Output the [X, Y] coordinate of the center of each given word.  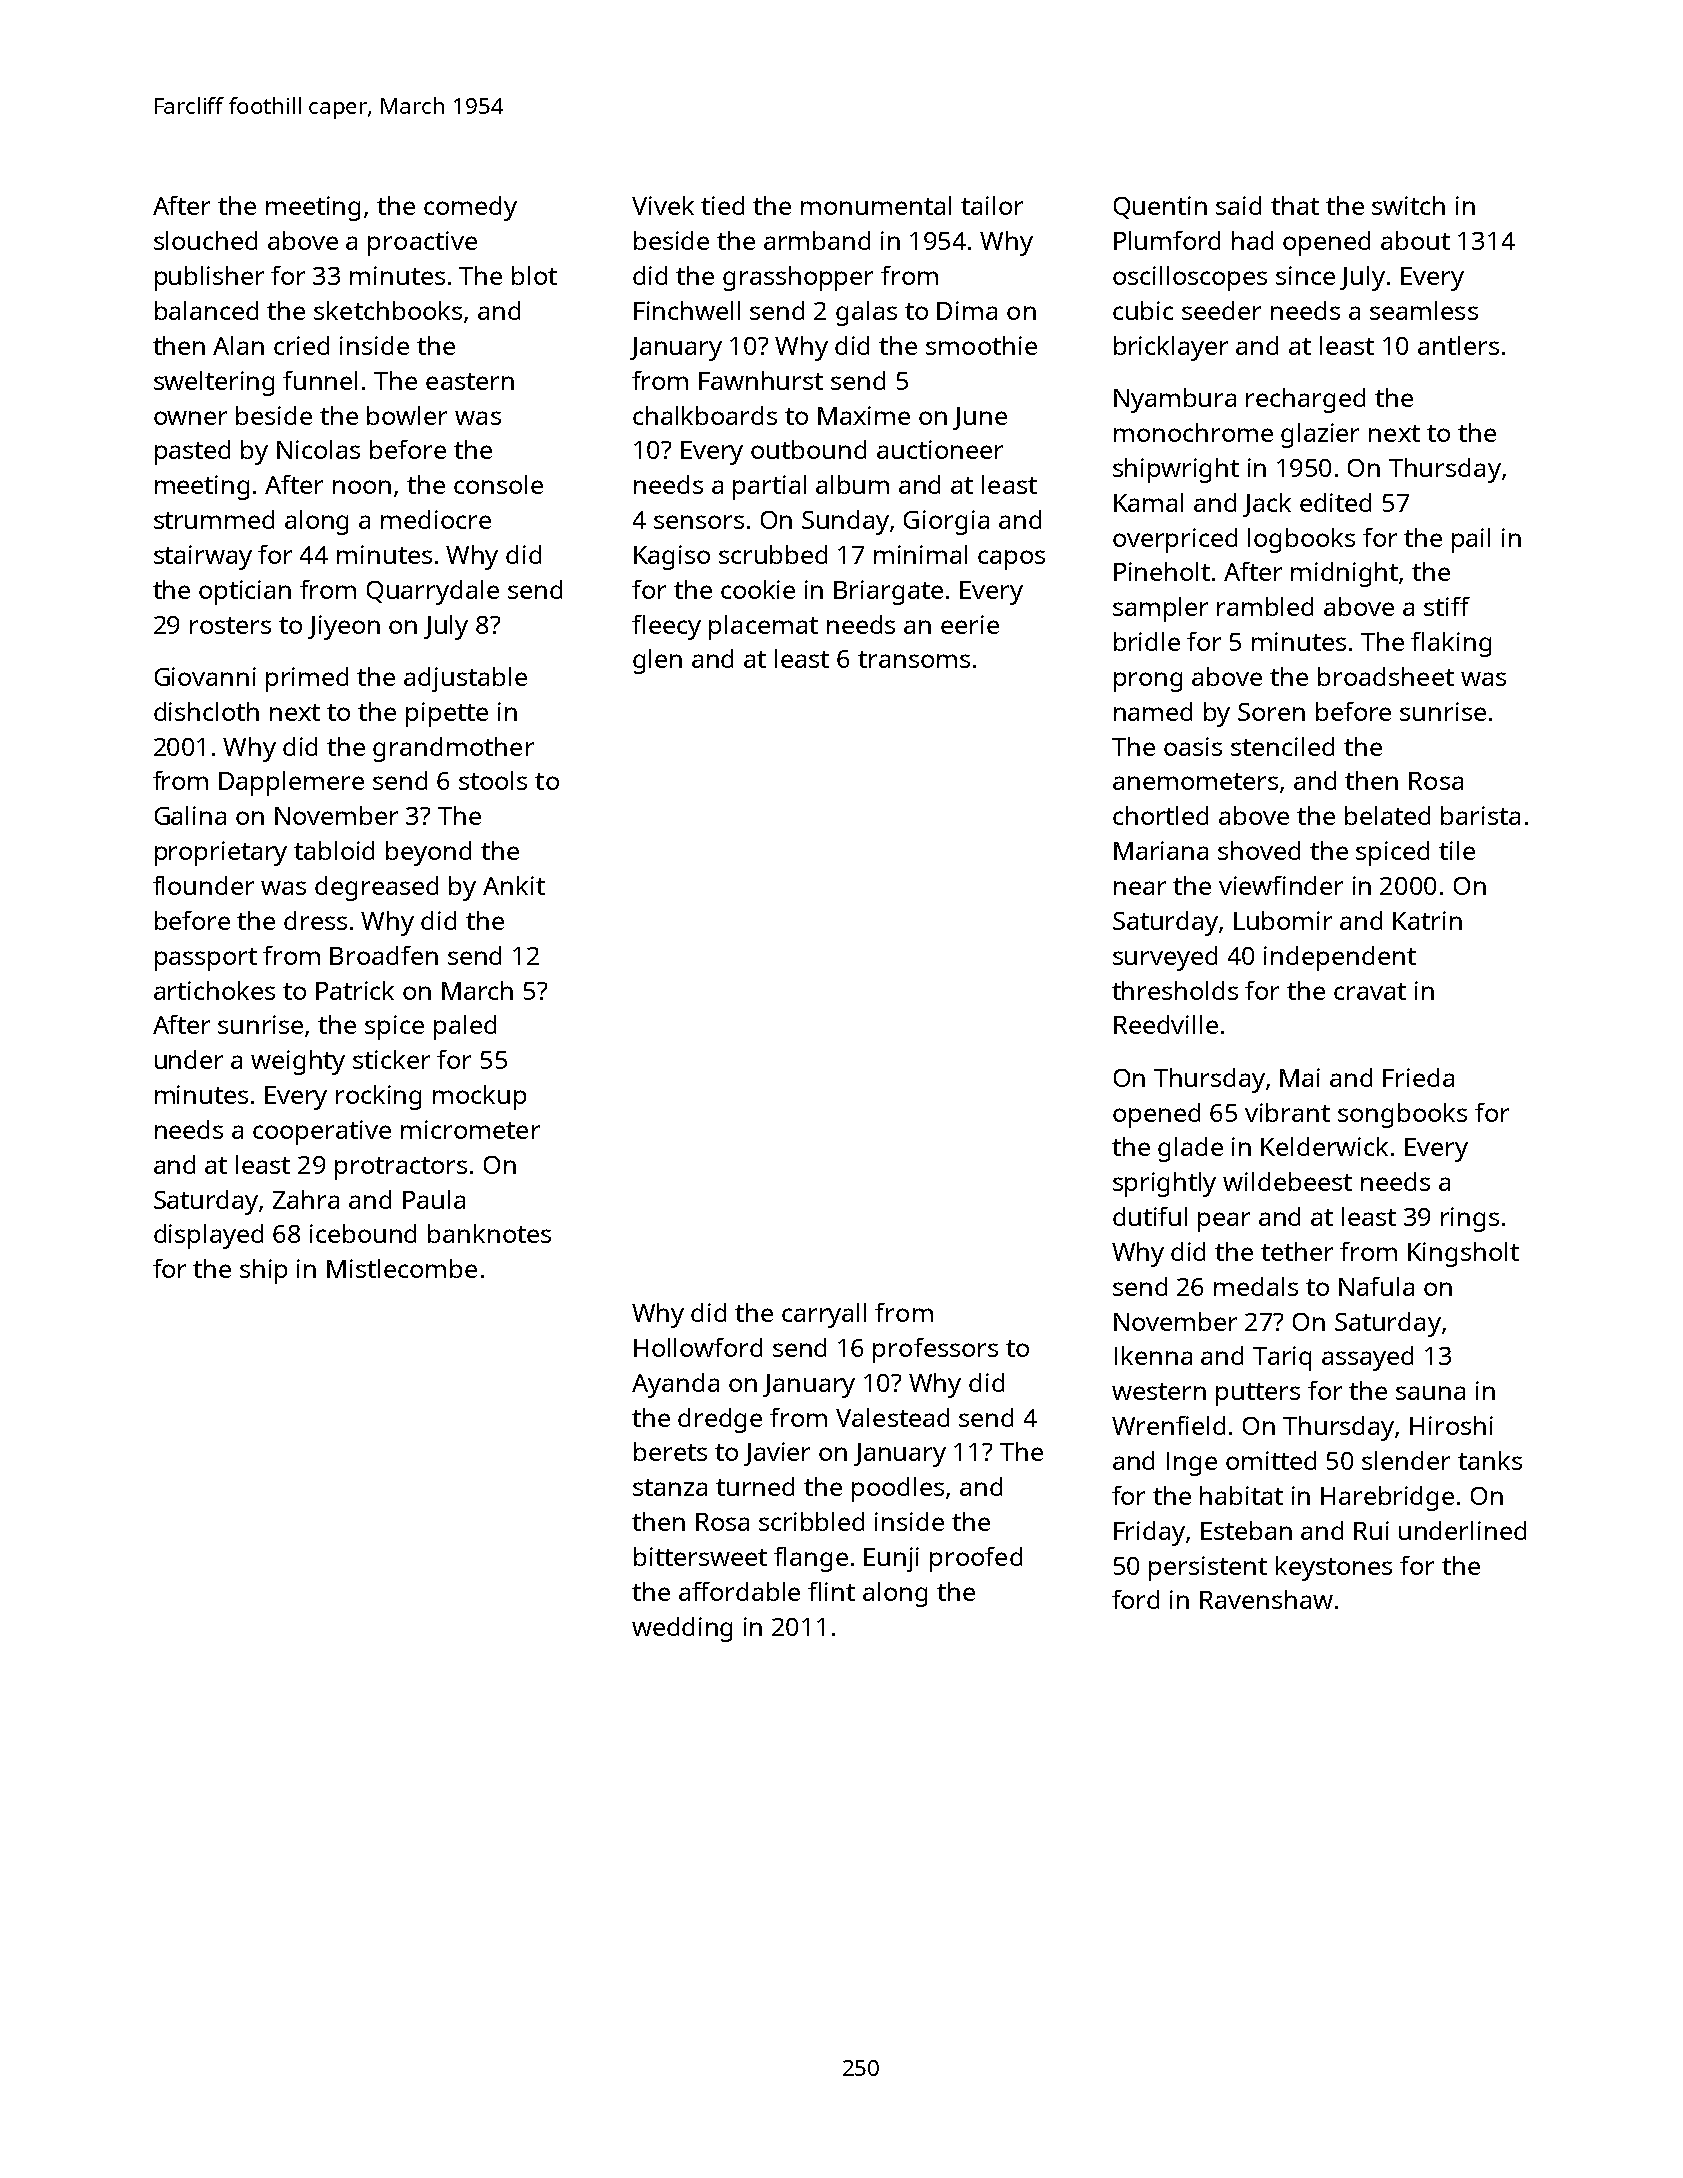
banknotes [489, 1233]
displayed [208, 1236]
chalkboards [705, 415]
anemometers [1195, 781]
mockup [479, 1097]
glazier [1320, 435]
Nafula [1376, 1286]
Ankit [514, 885]
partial [769, 487]
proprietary [221, 853]
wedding [682, 1629]
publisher [209, 278]
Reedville [1166, 1024]
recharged [1305, 400]
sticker [391, 1059]
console [498, 484]
